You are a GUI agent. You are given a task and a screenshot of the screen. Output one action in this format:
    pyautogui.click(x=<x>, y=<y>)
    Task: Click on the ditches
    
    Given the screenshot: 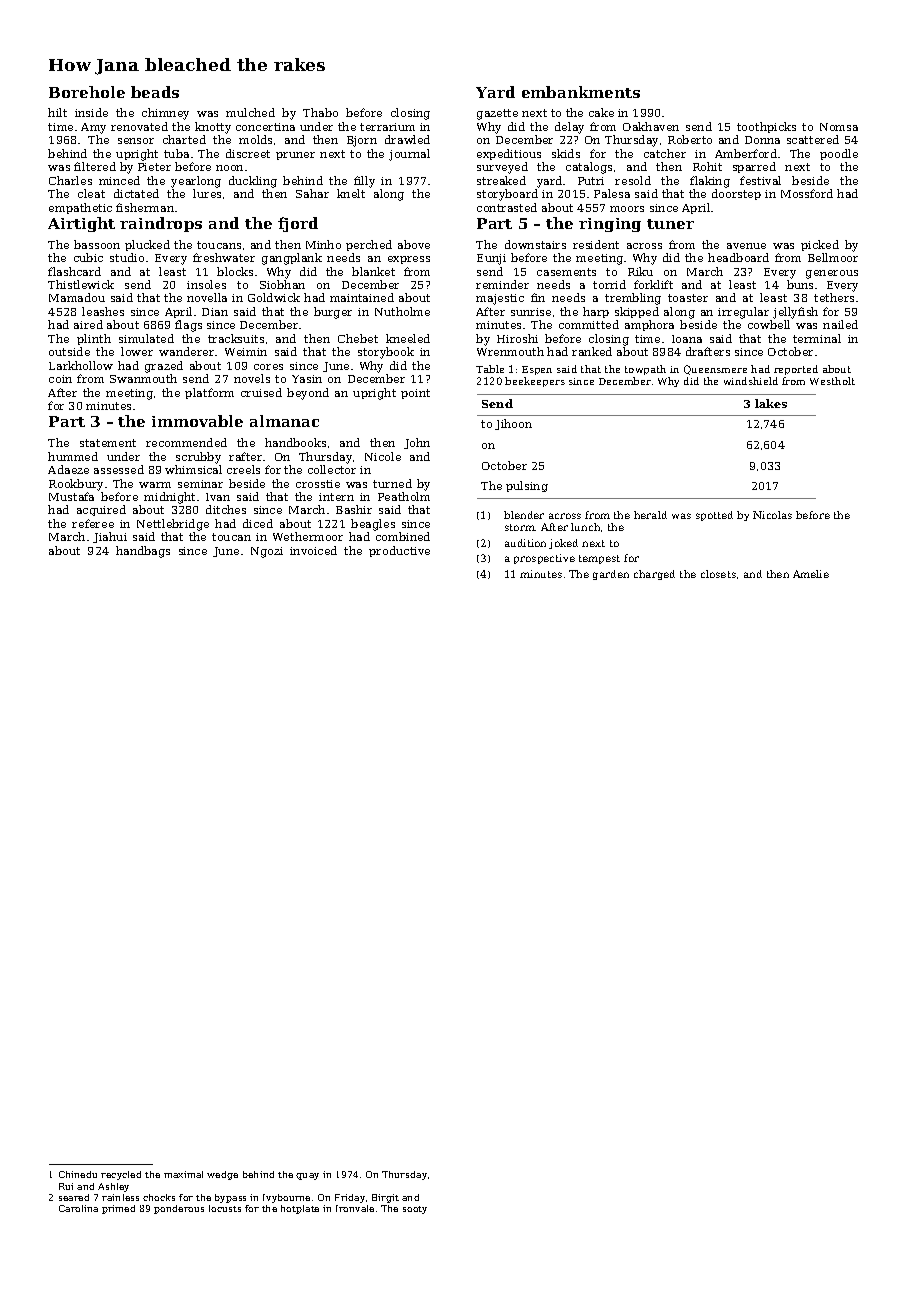 What is the action you would take?
    pyautogui.click(x=226, y=509)
